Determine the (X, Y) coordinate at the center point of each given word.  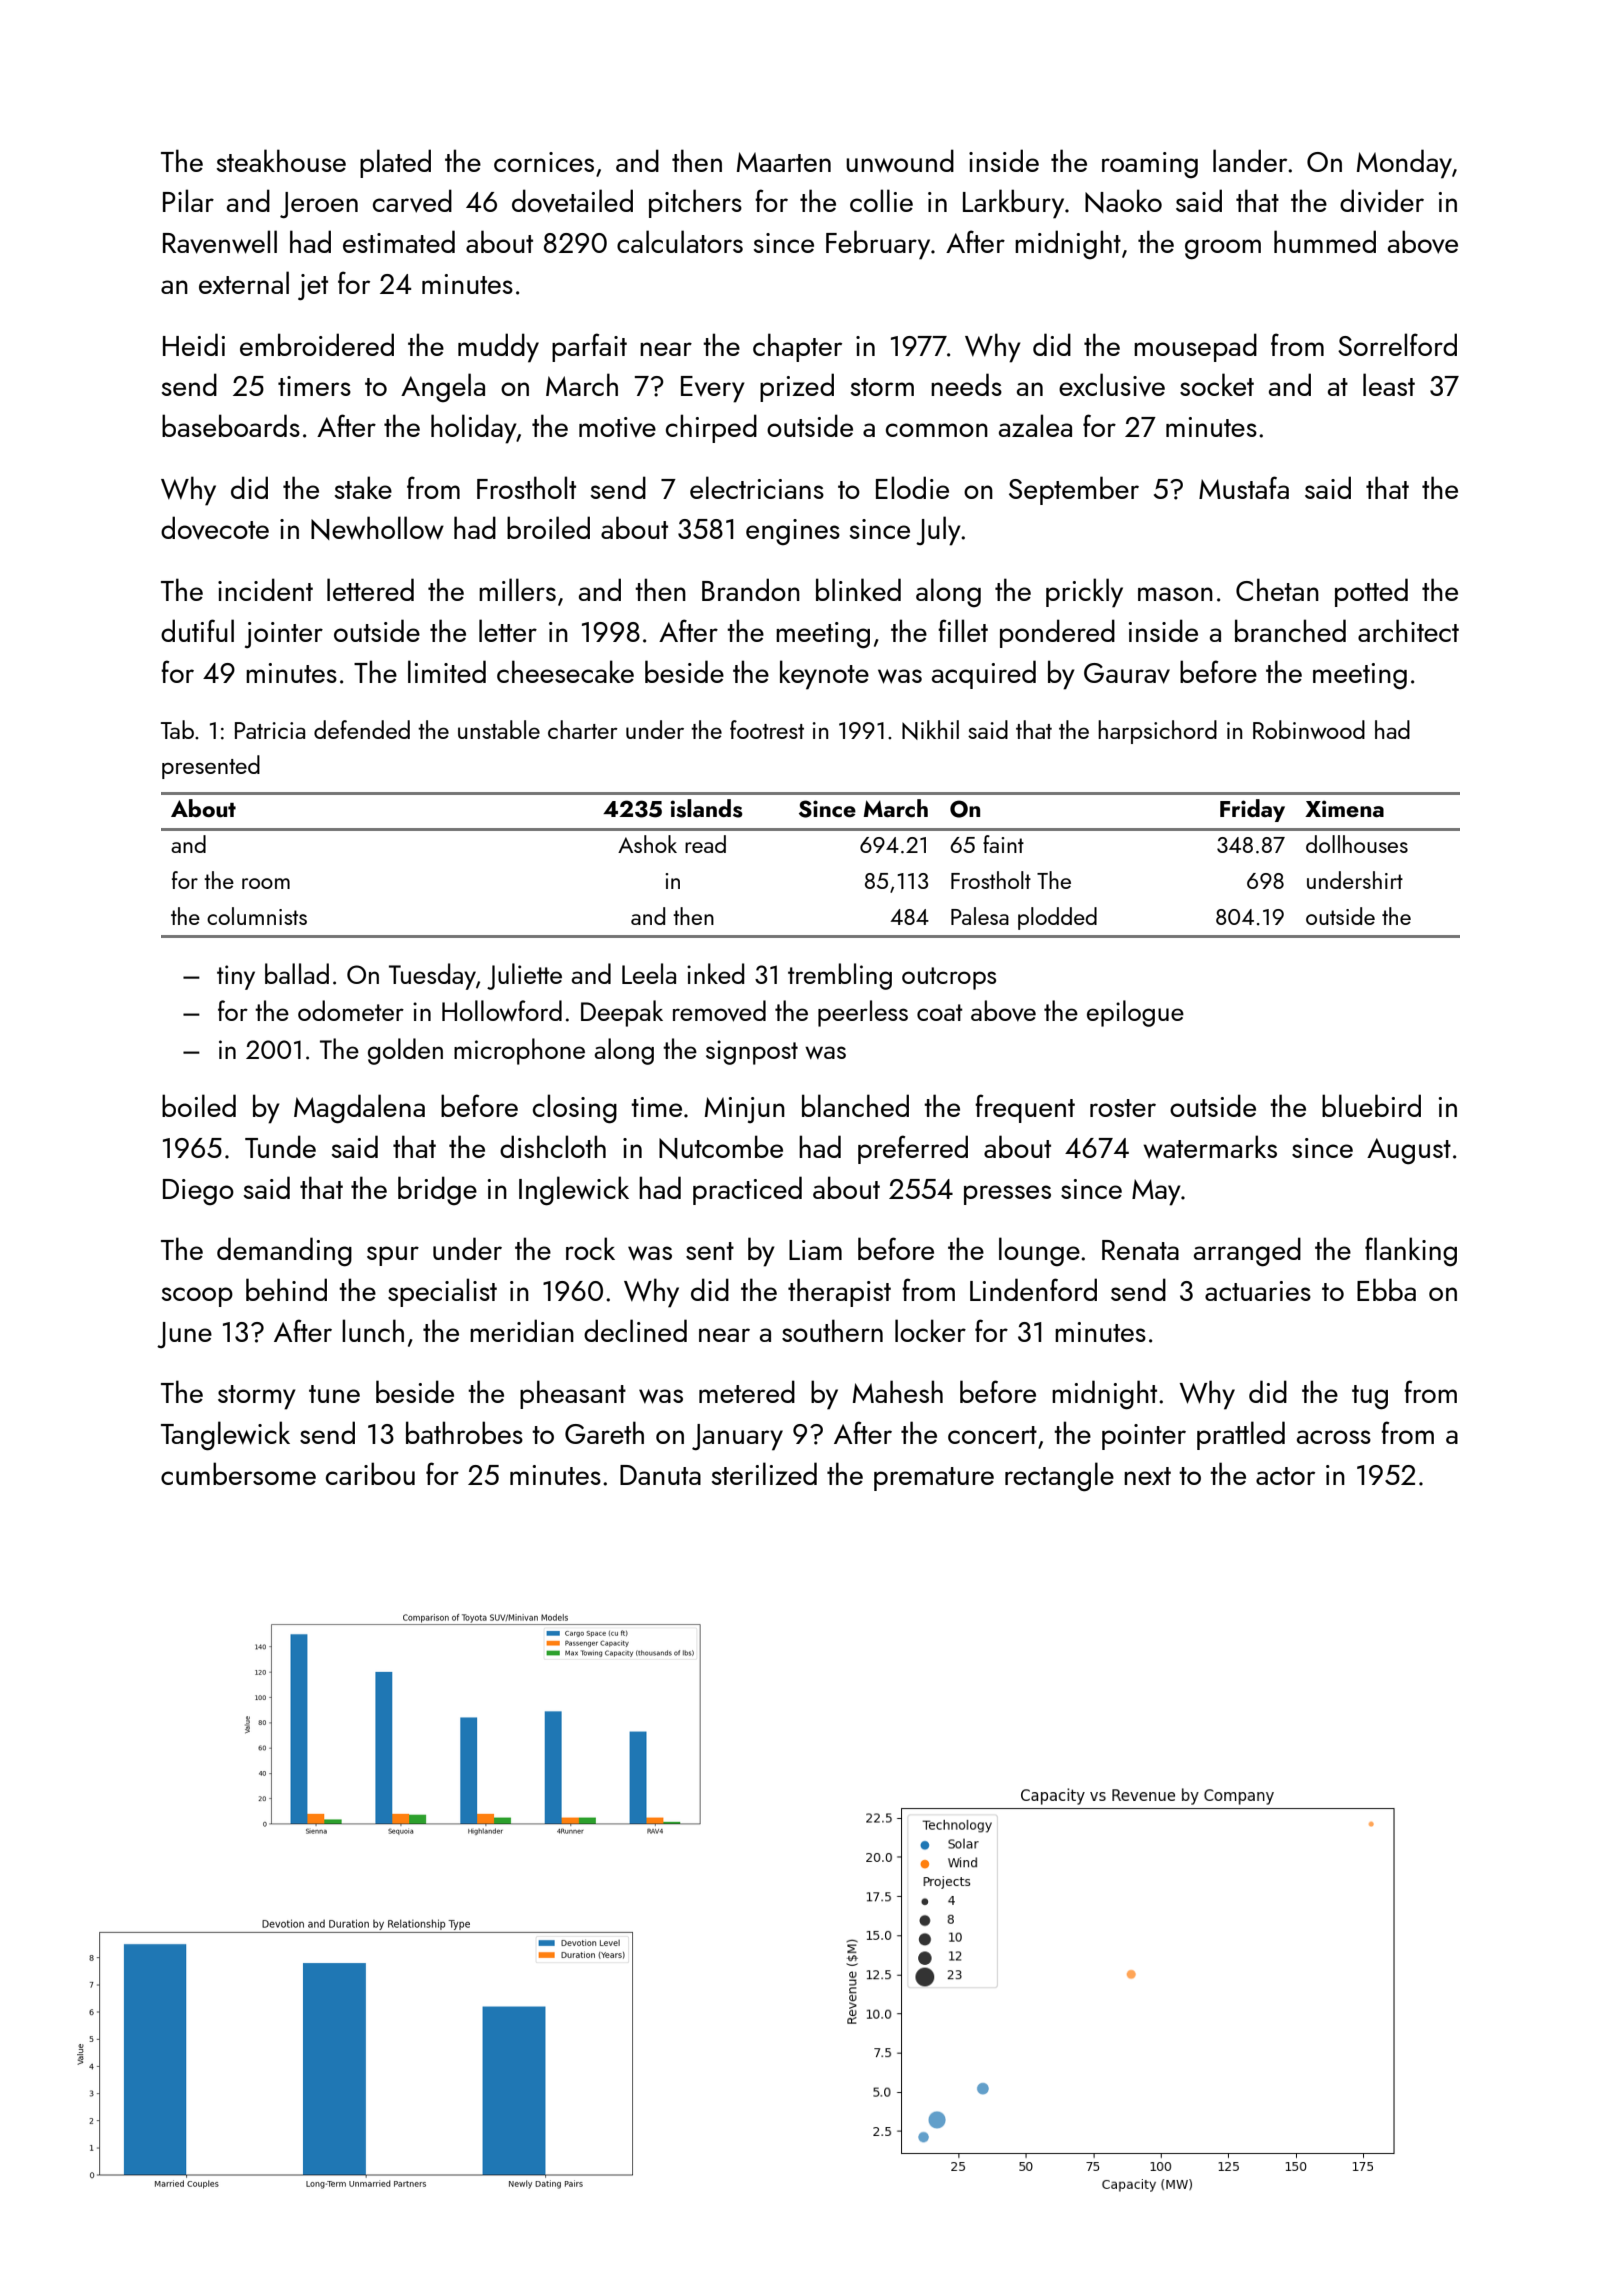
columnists (257, 916)
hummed (1325, 241)
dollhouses (1357, 844)
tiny (236, 977)
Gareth (604, 1432)
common (937, 430)
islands (706, 808)
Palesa (980, 916)
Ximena (1344, 808)
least (1389, 384)
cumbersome (238, 1473)
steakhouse (281, 160)
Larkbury (1013, 204)
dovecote (215, 528)
